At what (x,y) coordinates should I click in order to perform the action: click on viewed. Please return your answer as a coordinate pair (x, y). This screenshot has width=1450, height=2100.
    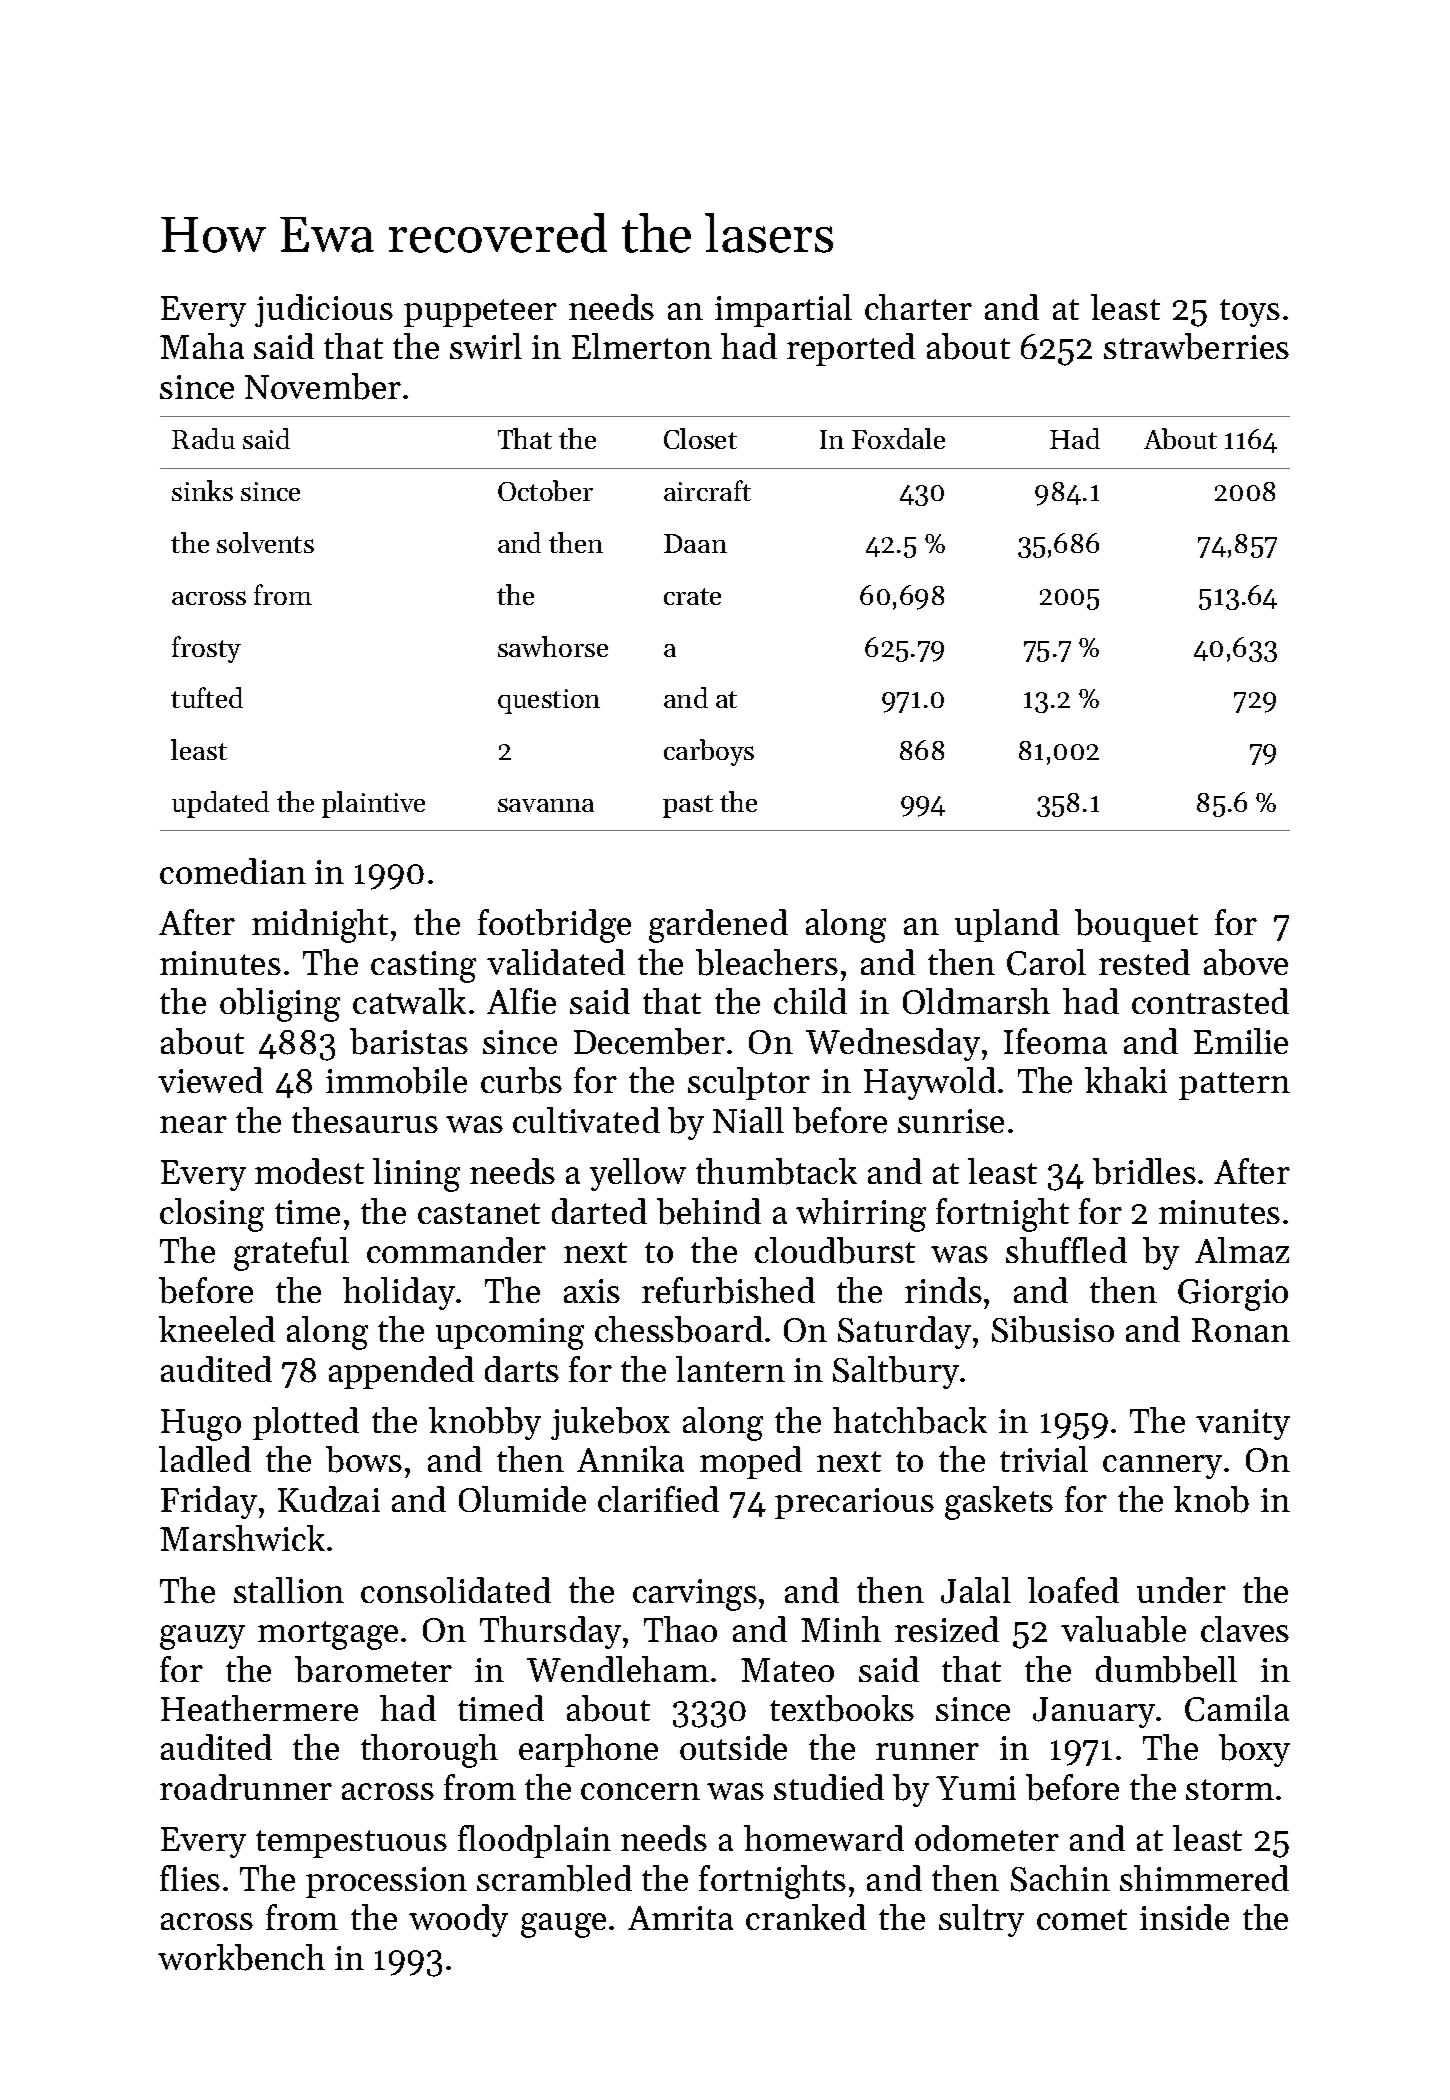
    Looking at the image, I should click on (210, 1080).
